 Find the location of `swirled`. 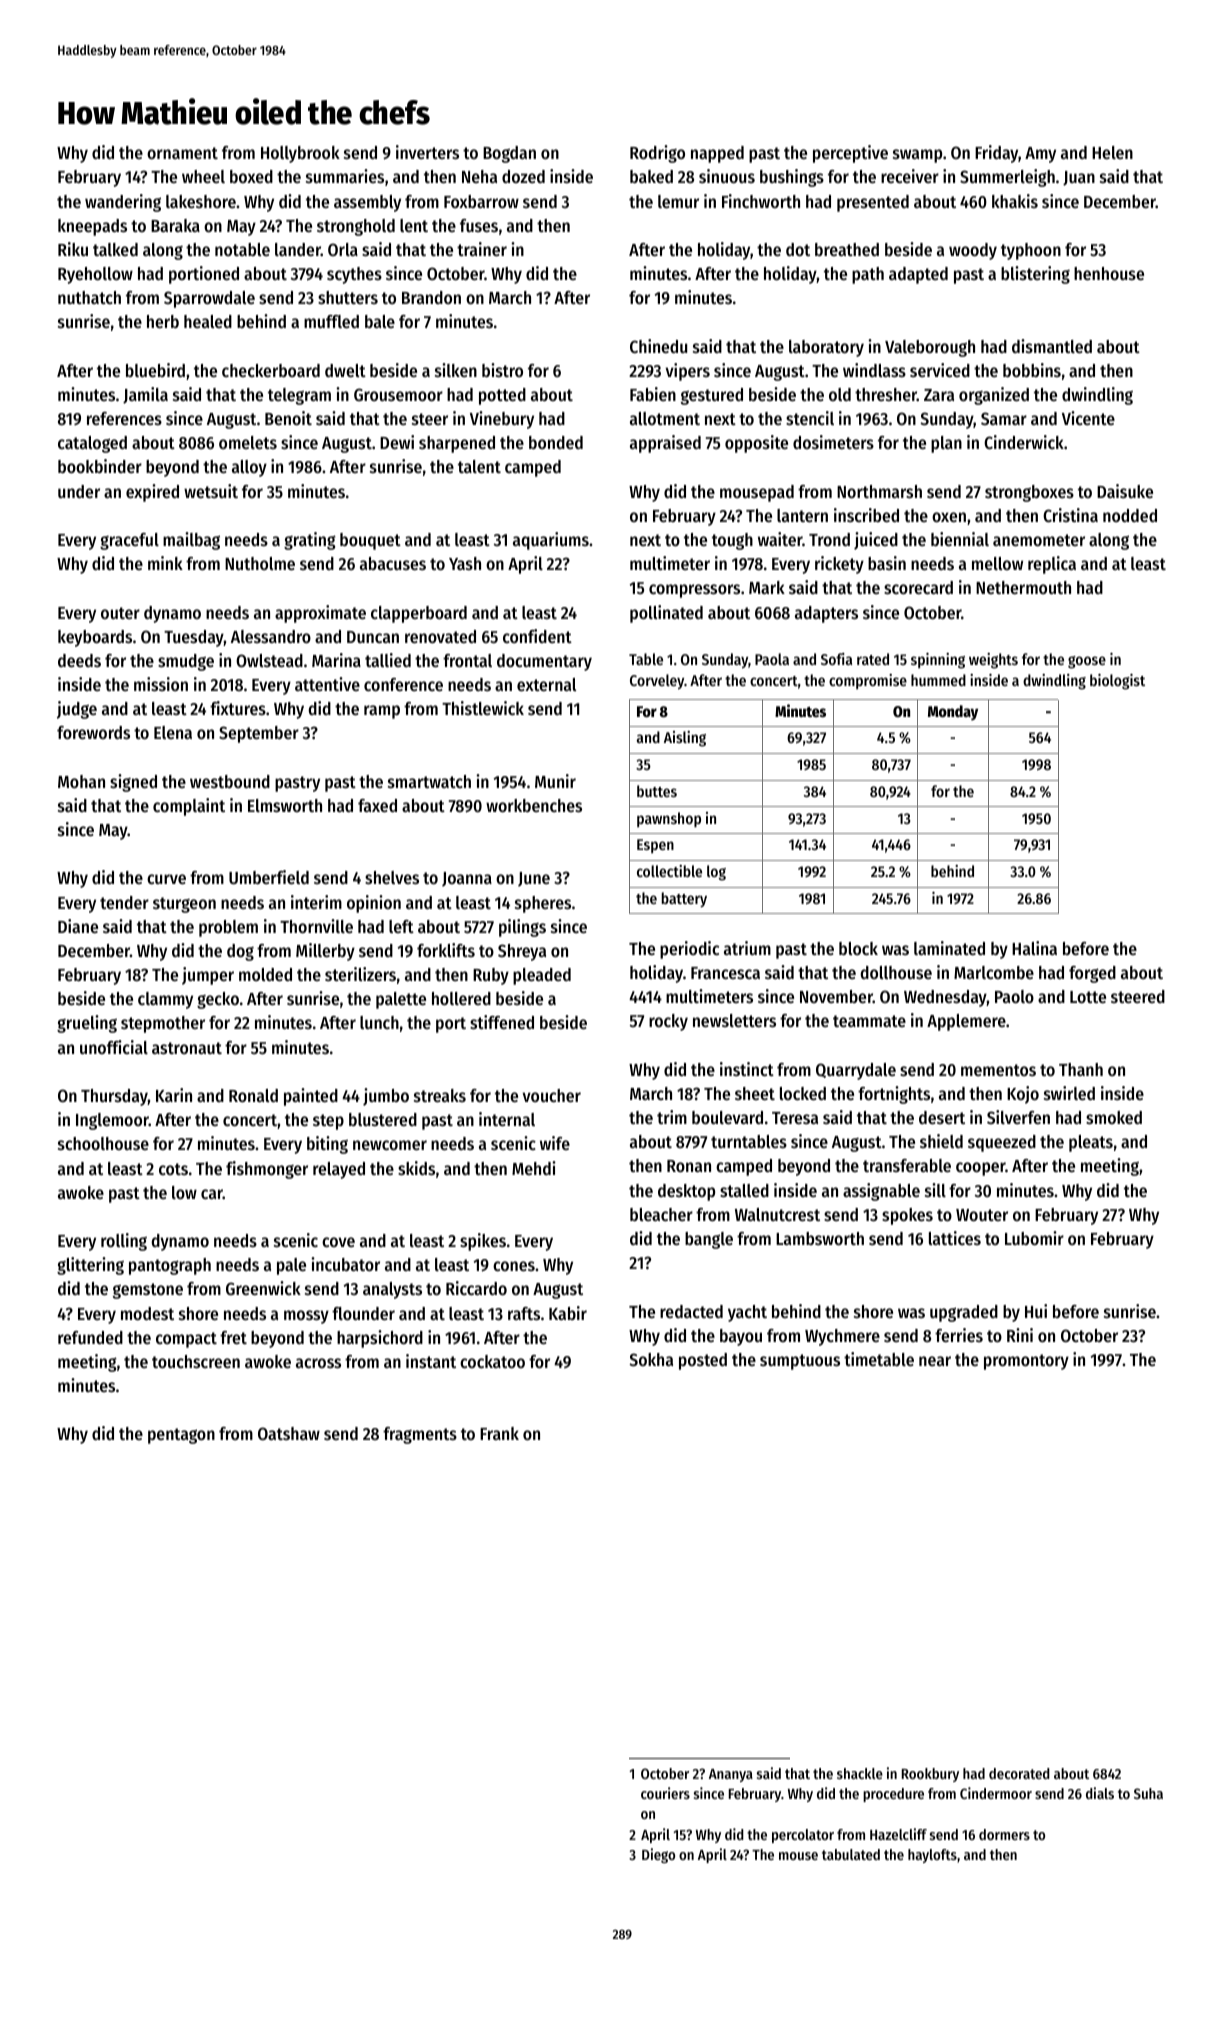

swirled is located at coordinates (1069, 1093).
